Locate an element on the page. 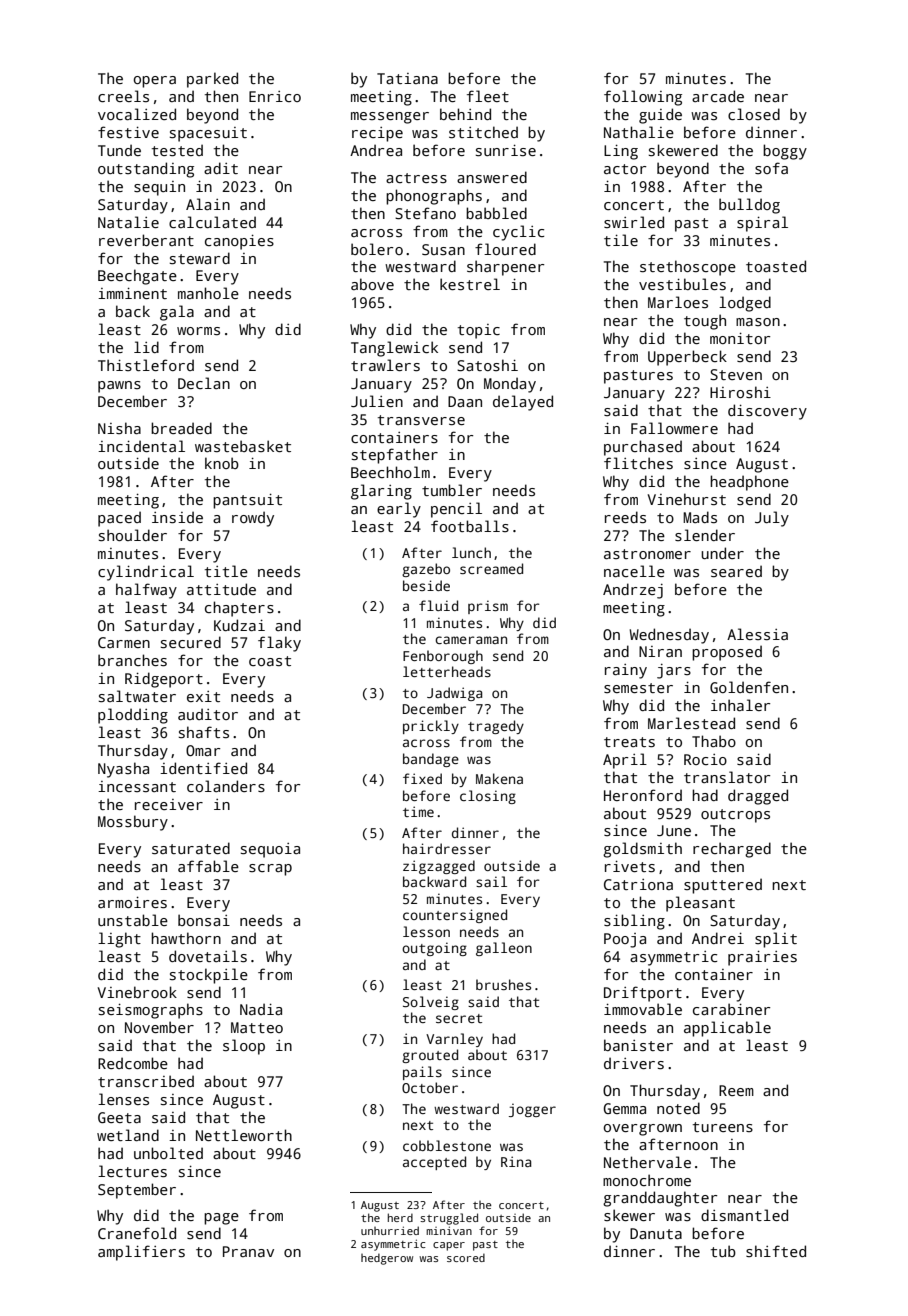  canopies is located at coordinates (239, 242).
